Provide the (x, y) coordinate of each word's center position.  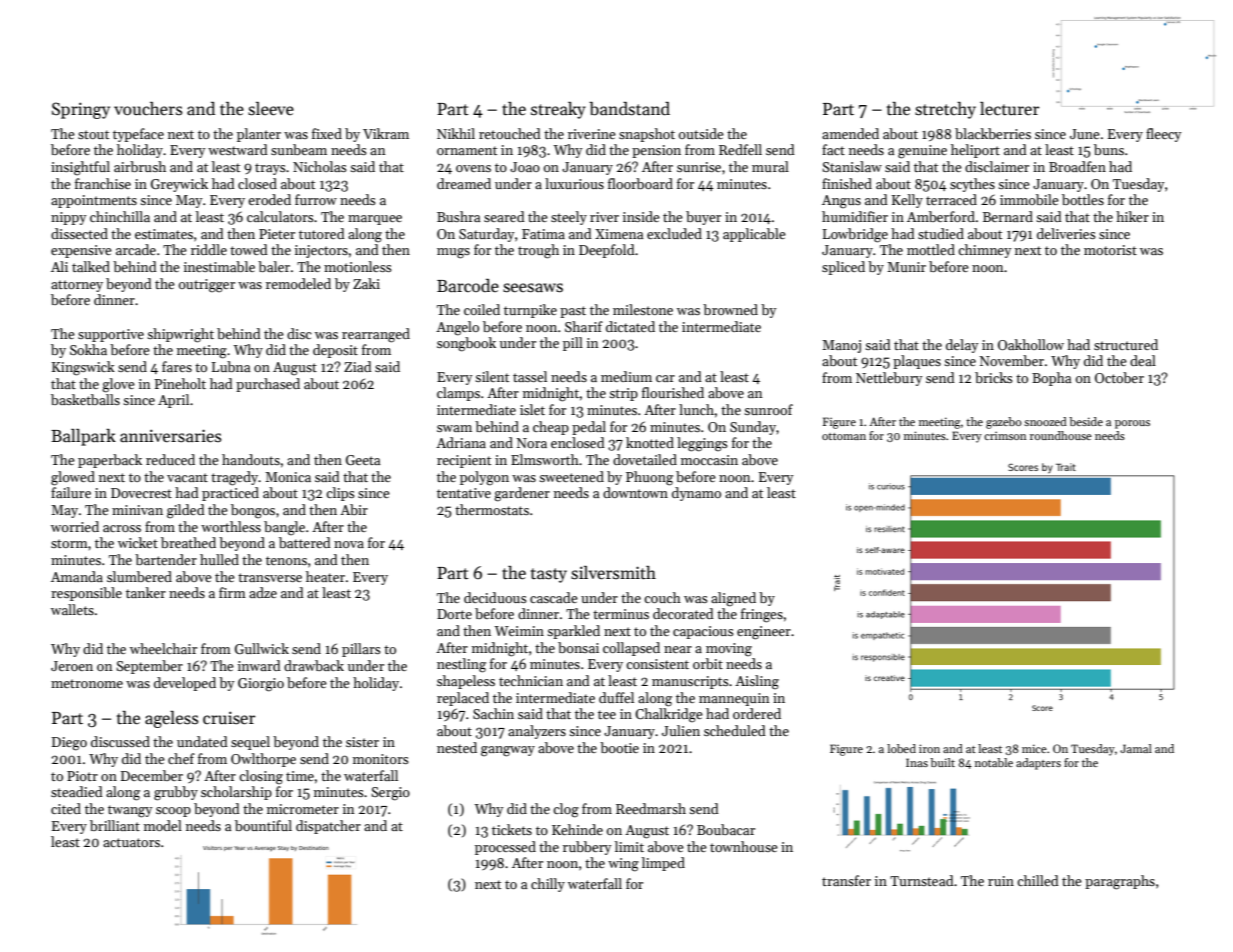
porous (1132, 424)
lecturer (1009, 109)
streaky (558, 110)
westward (238, 149)
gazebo (1004, 423)
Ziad (358, 366)
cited (66, 808)
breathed (188, 542)
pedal (589, 428)
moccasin (709, 460)
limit (629, 846)
